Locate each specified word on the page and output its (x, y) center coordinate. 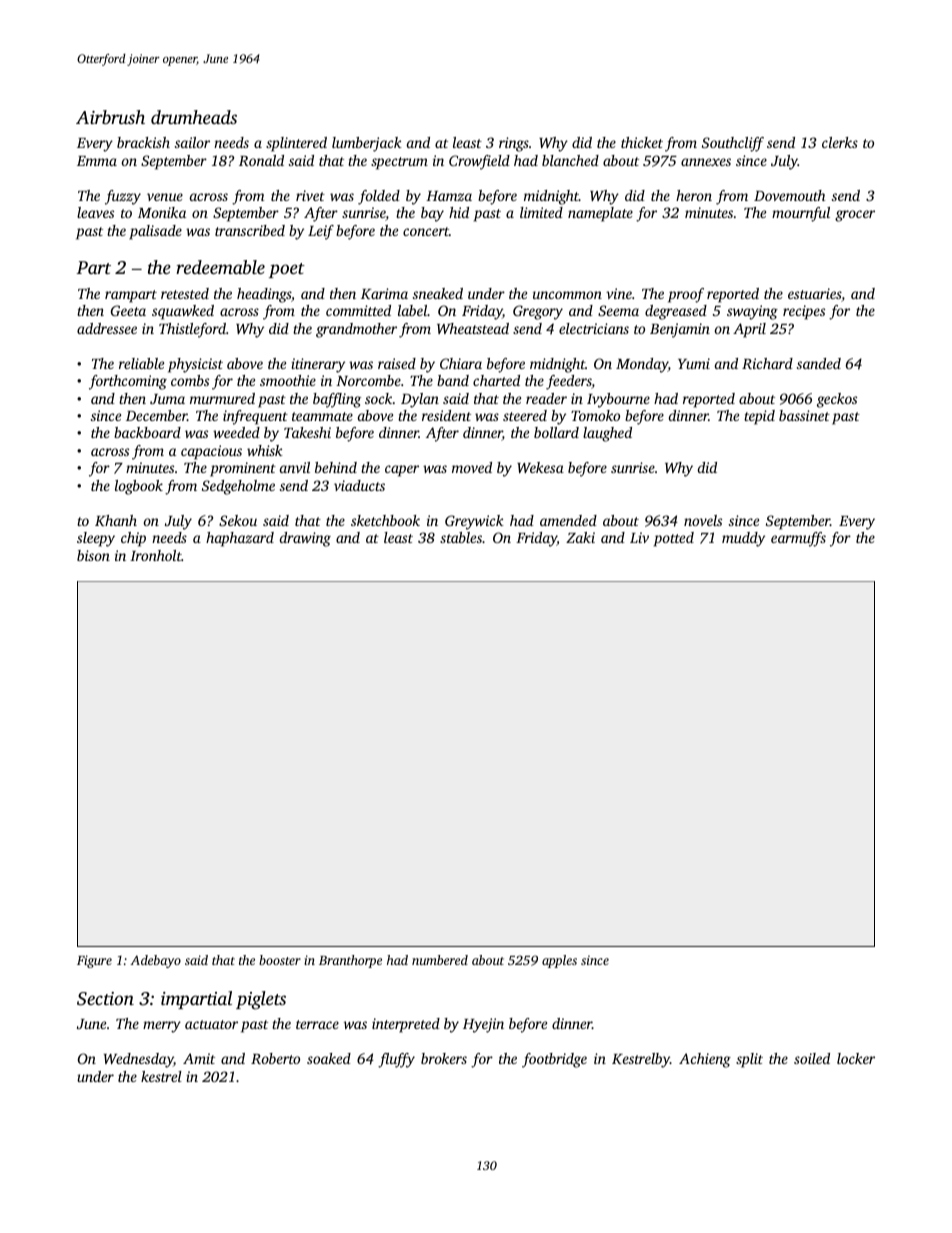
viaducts (359, 485)
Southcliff (733, 144)
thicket (642, 142)
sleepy (96, 539)
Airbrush (110, 117)
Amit (199, 1058)
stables (461, 537)
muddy (743, 539)
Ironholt (156, 555)
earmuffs (798, 539)
